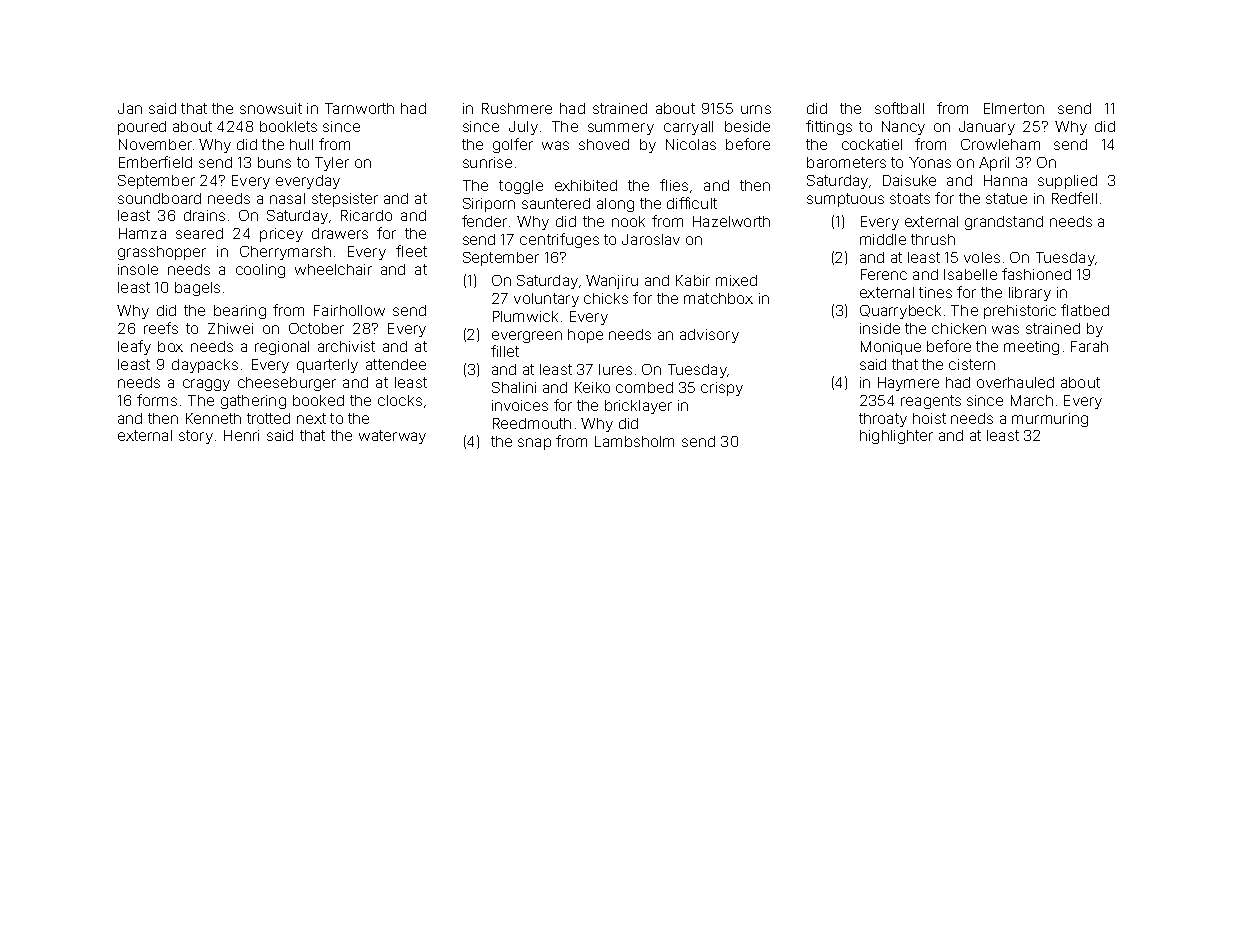  Describe the element at coordinates (585, 336) in the document. I see `hope` at that location.
